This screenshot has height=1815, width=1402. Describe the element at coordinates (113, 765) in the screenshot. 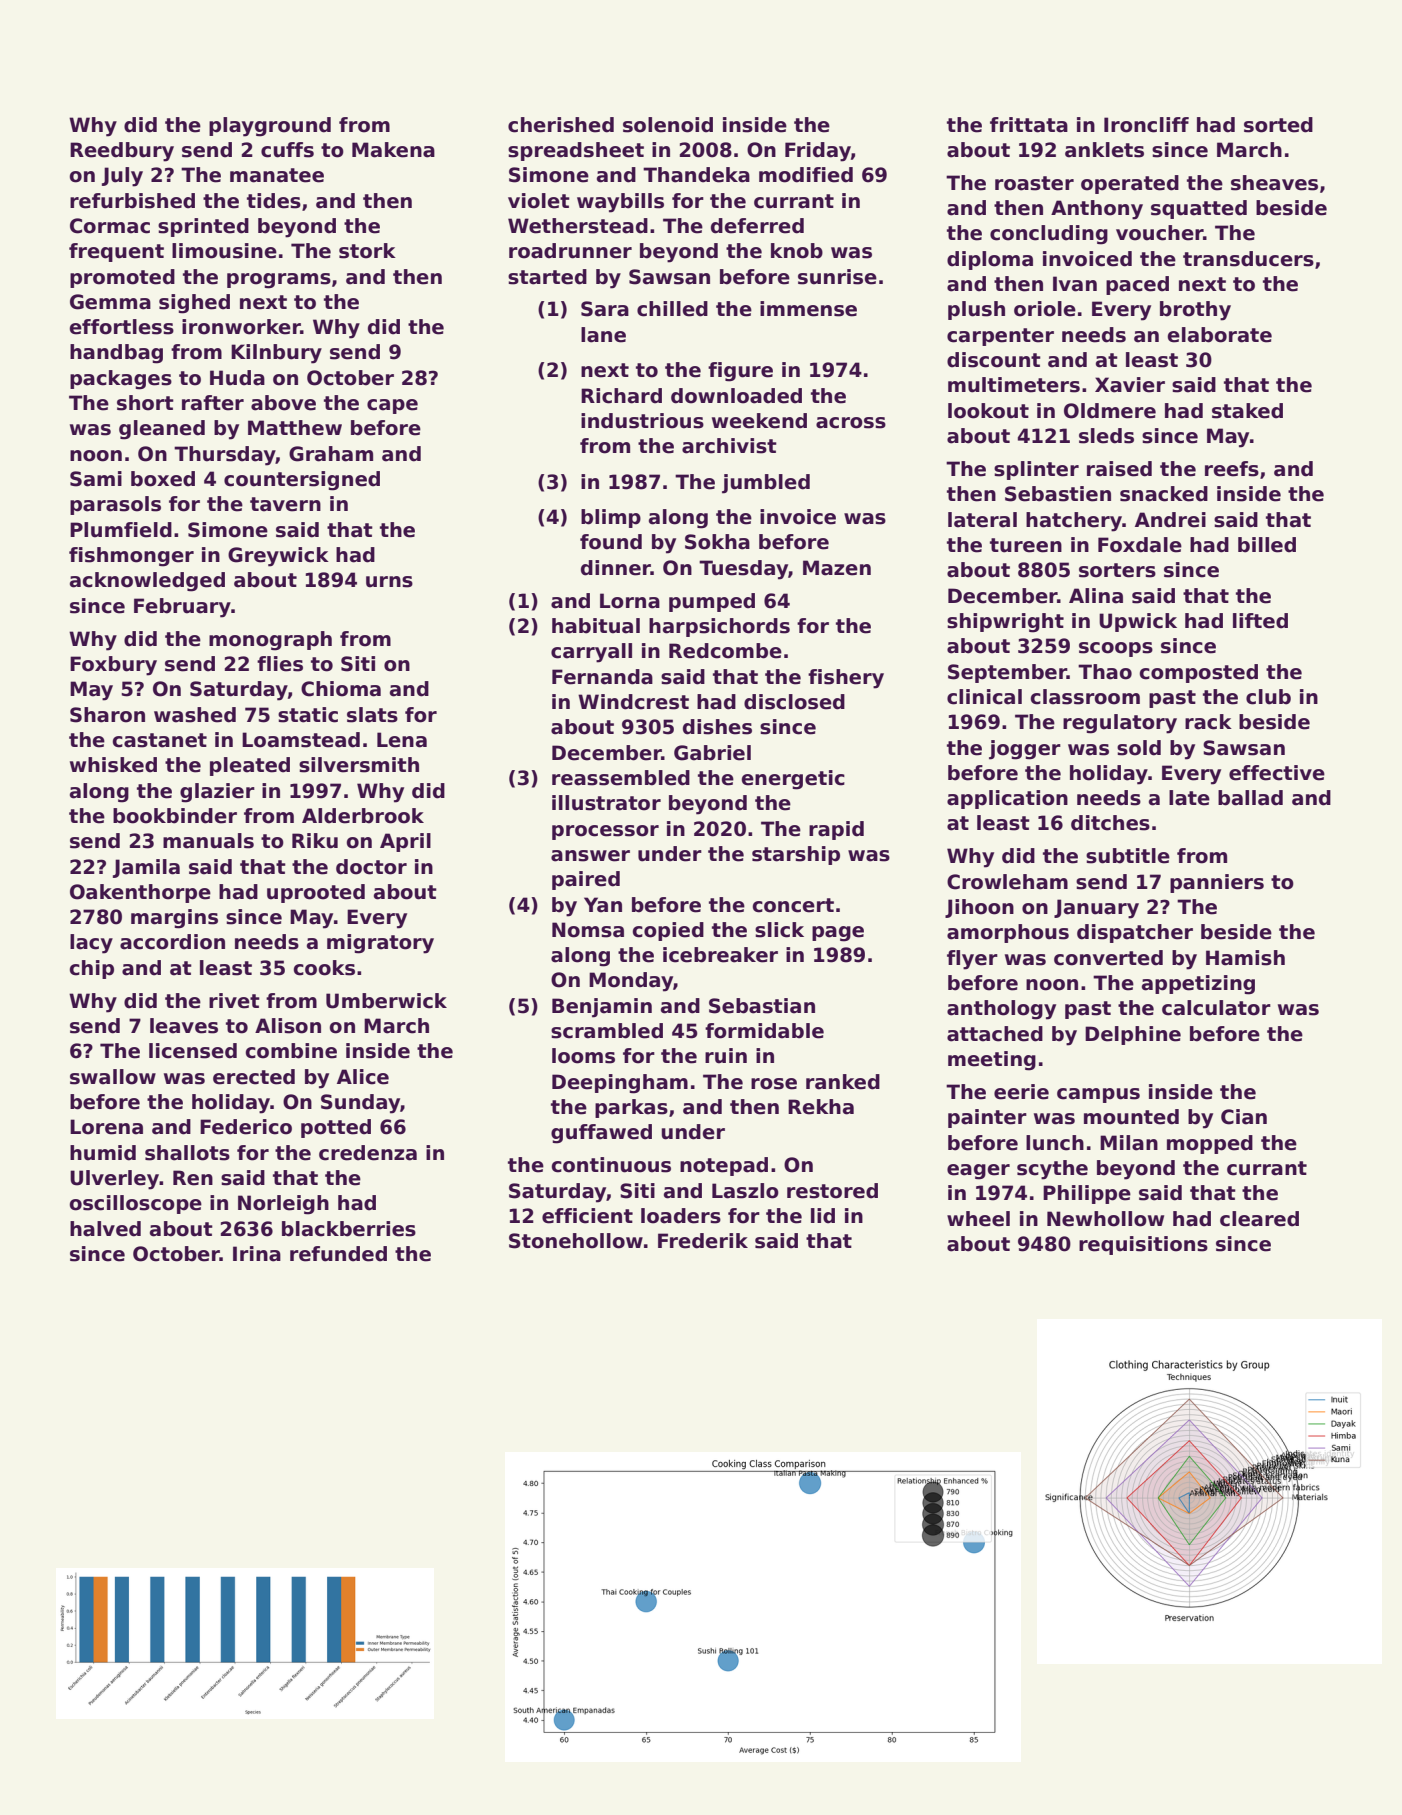

I see `whisked` at that location.
